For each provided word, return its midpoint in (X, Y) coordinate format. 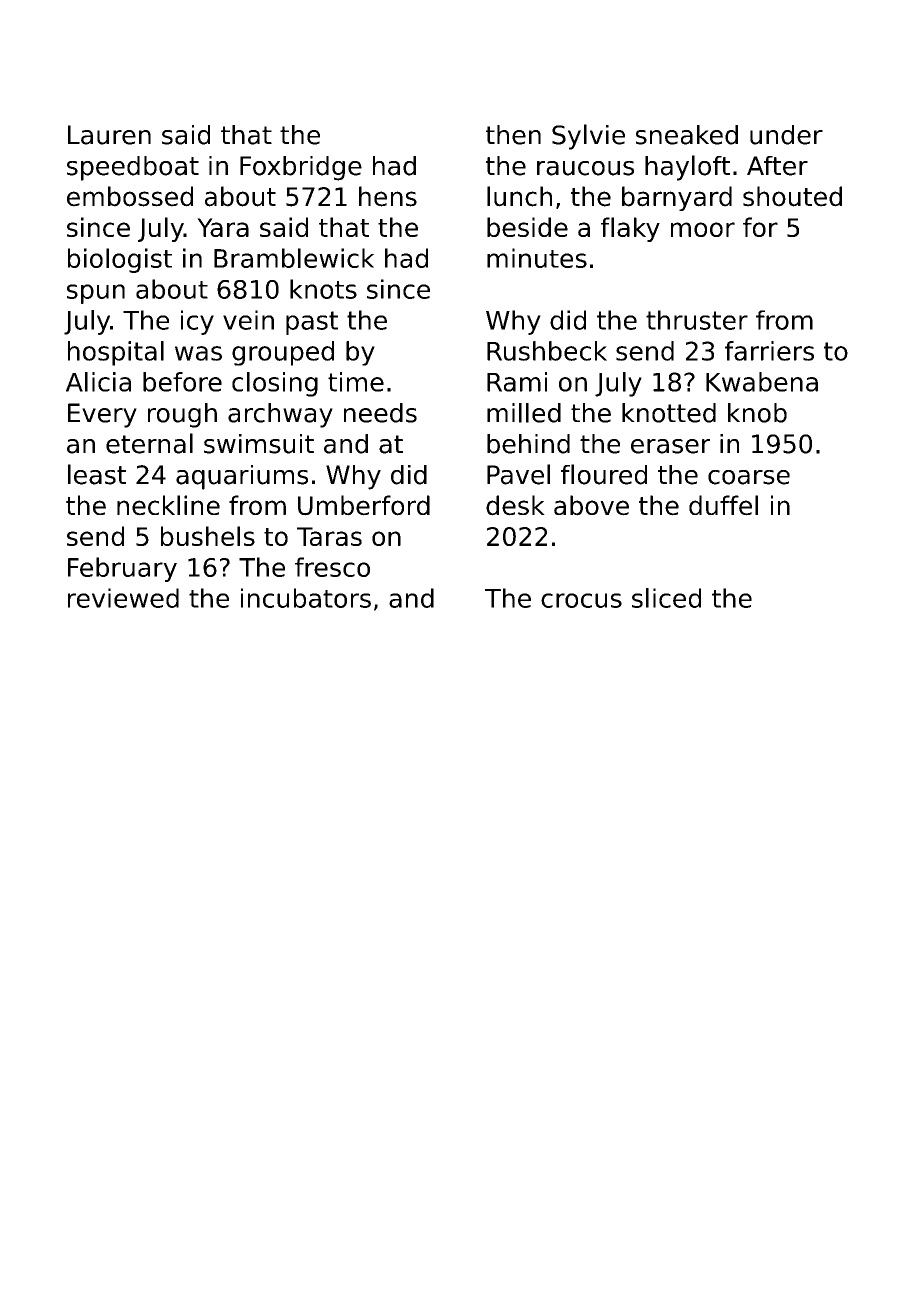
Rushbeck (547, 351)
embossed (130, 196)
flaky (630, 229)
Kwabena (762, 382)
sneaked (687, 135)
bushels (208, 536)
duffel (723, 505)
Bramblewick (294, 258)
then (513, 135)
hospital (116, 353)
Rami (517, 382)
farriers (769, 351)
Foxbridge (301, 168)
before (182, 382)
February (122, 569)
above (591, 505)
